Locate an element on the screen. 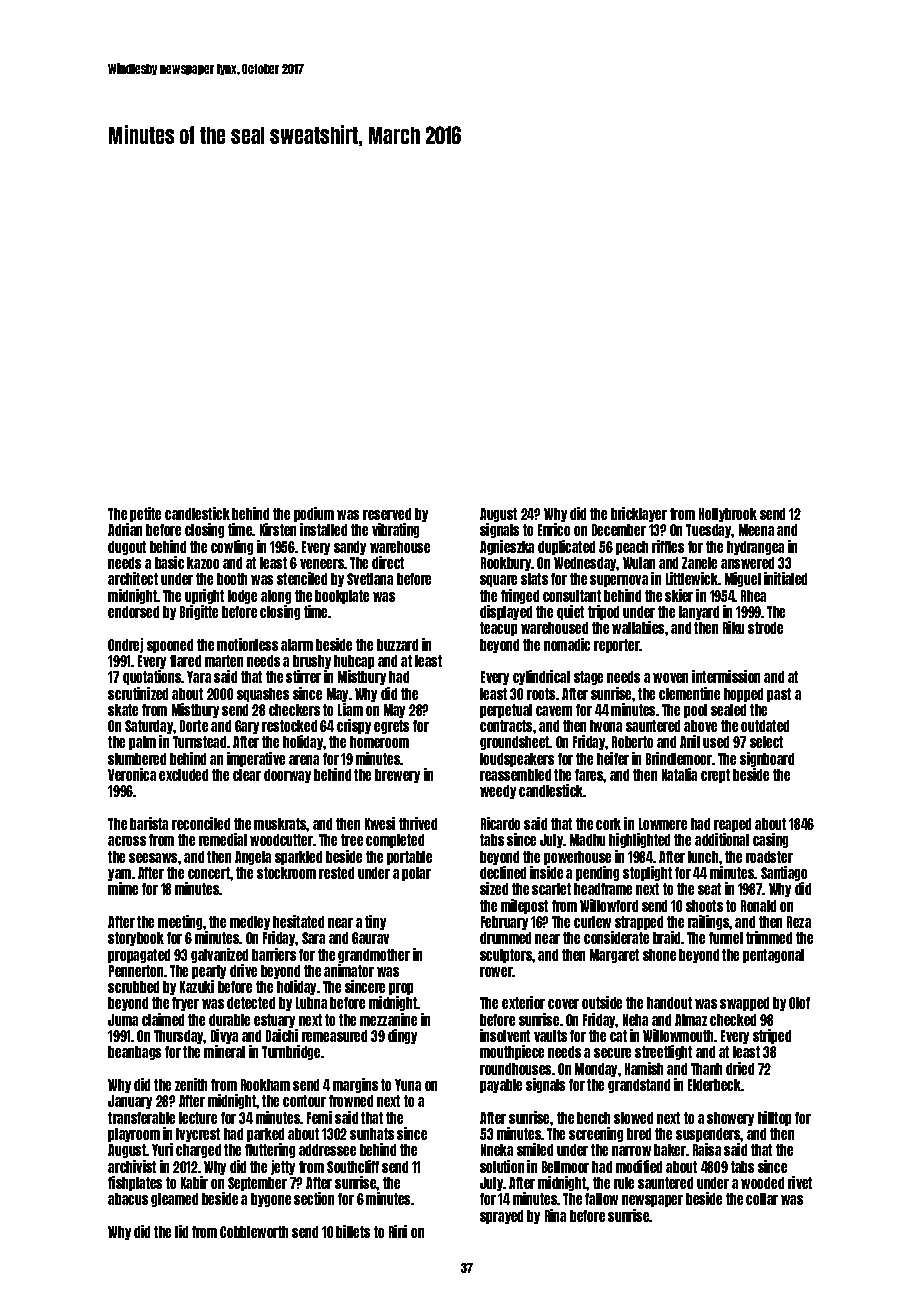 This screenshot has width=924, height=1308. duplicated is located at coordinates (566, 547).
